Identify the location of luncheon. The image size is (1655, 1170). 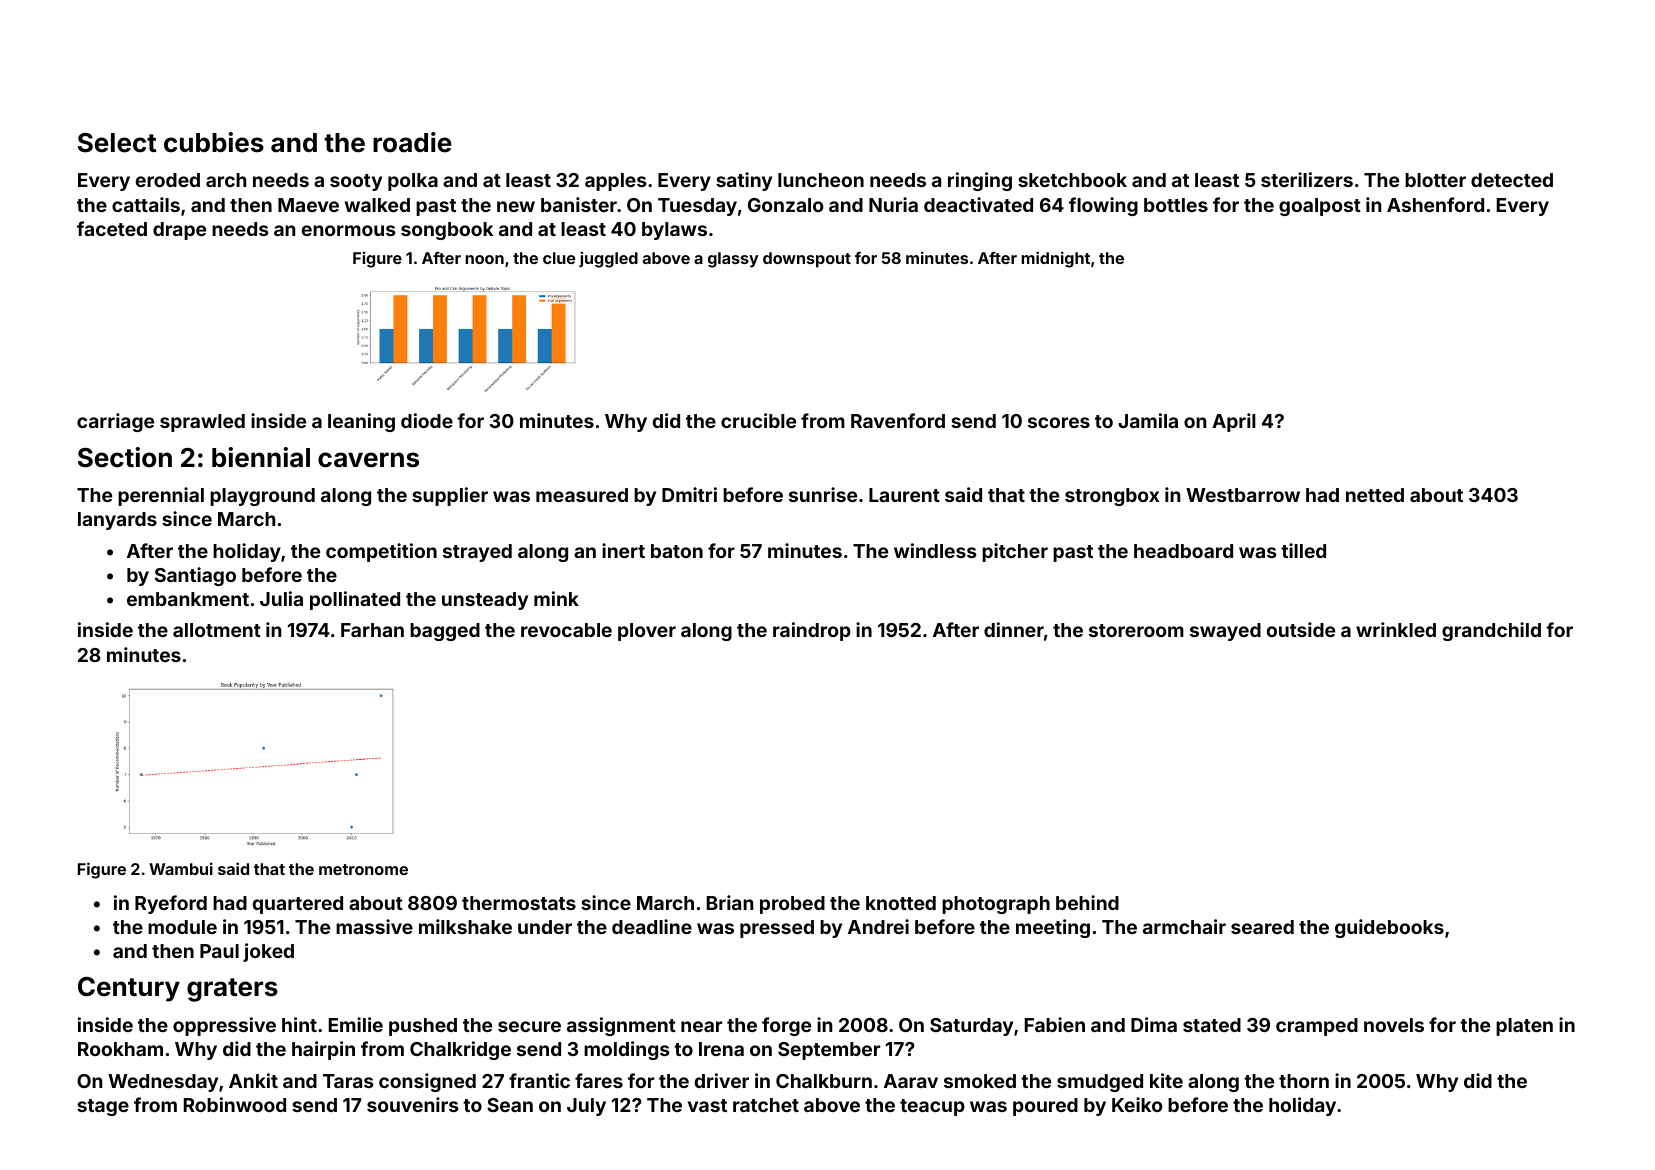
(821, 180).
